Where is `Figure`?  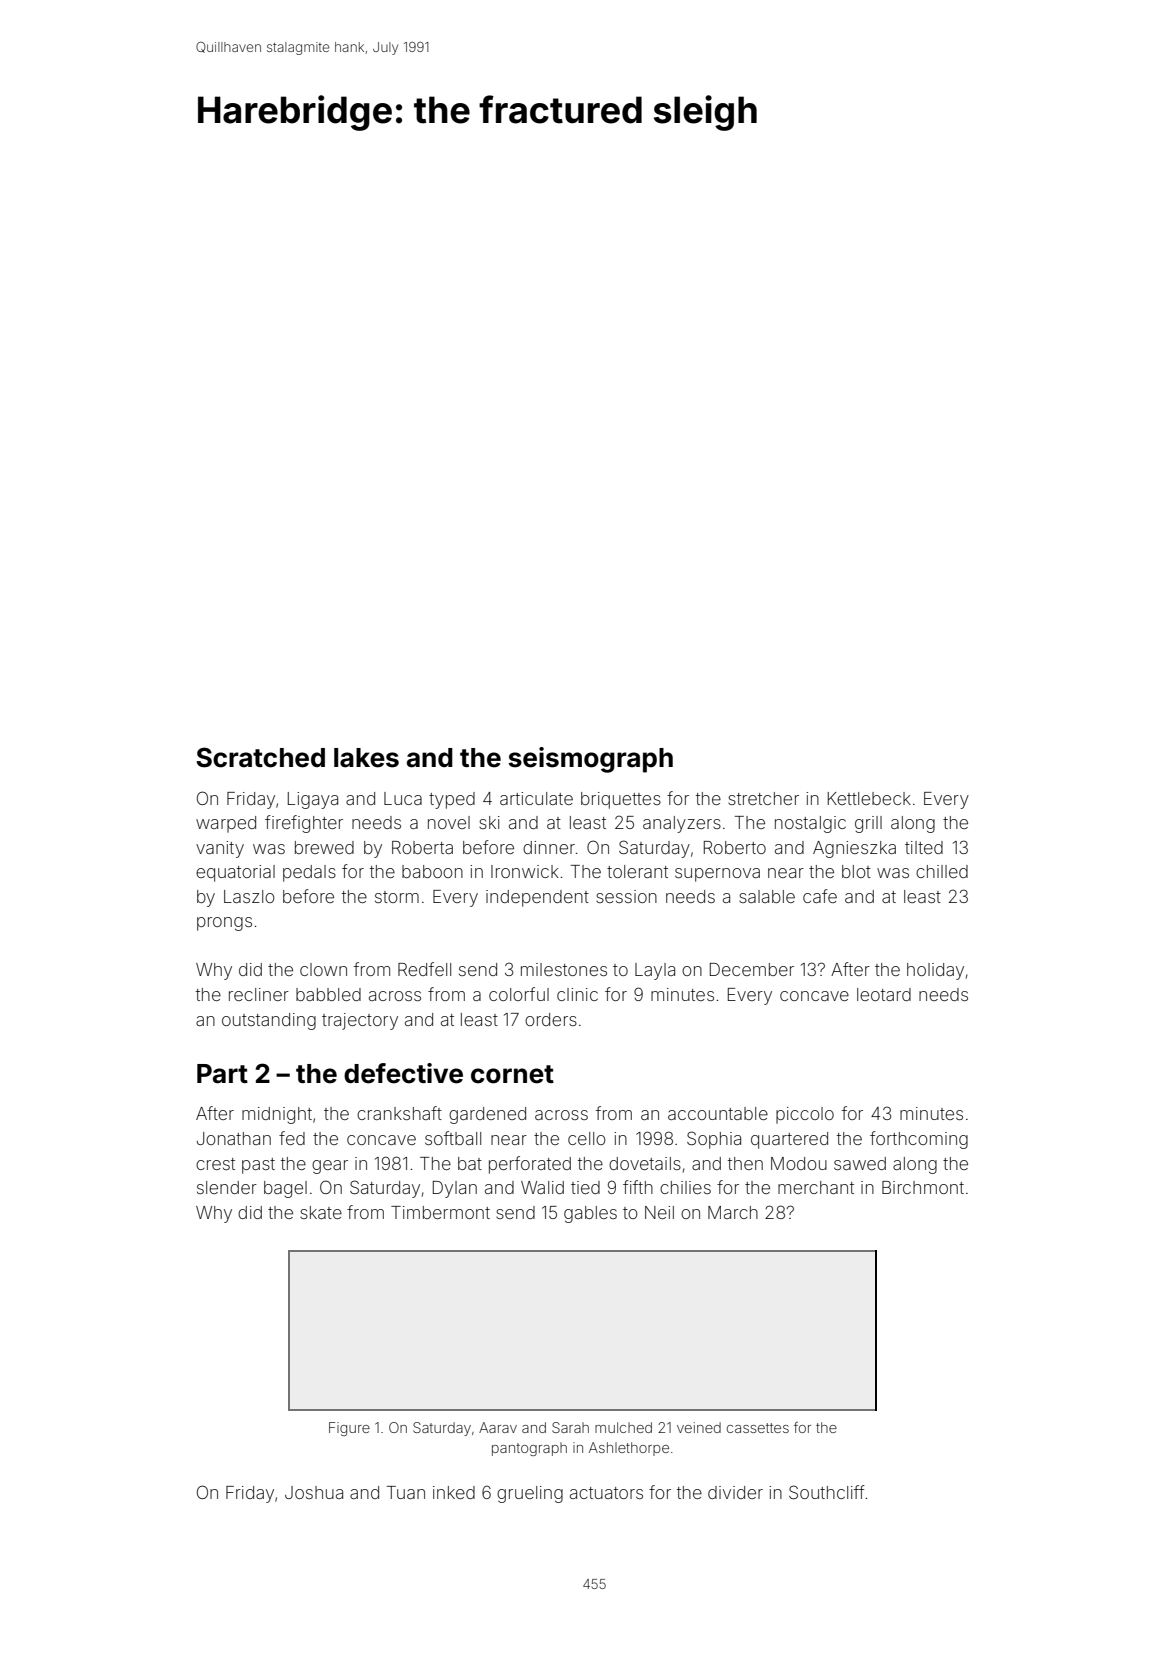
Figure is located at coordinates (349, 1429).
